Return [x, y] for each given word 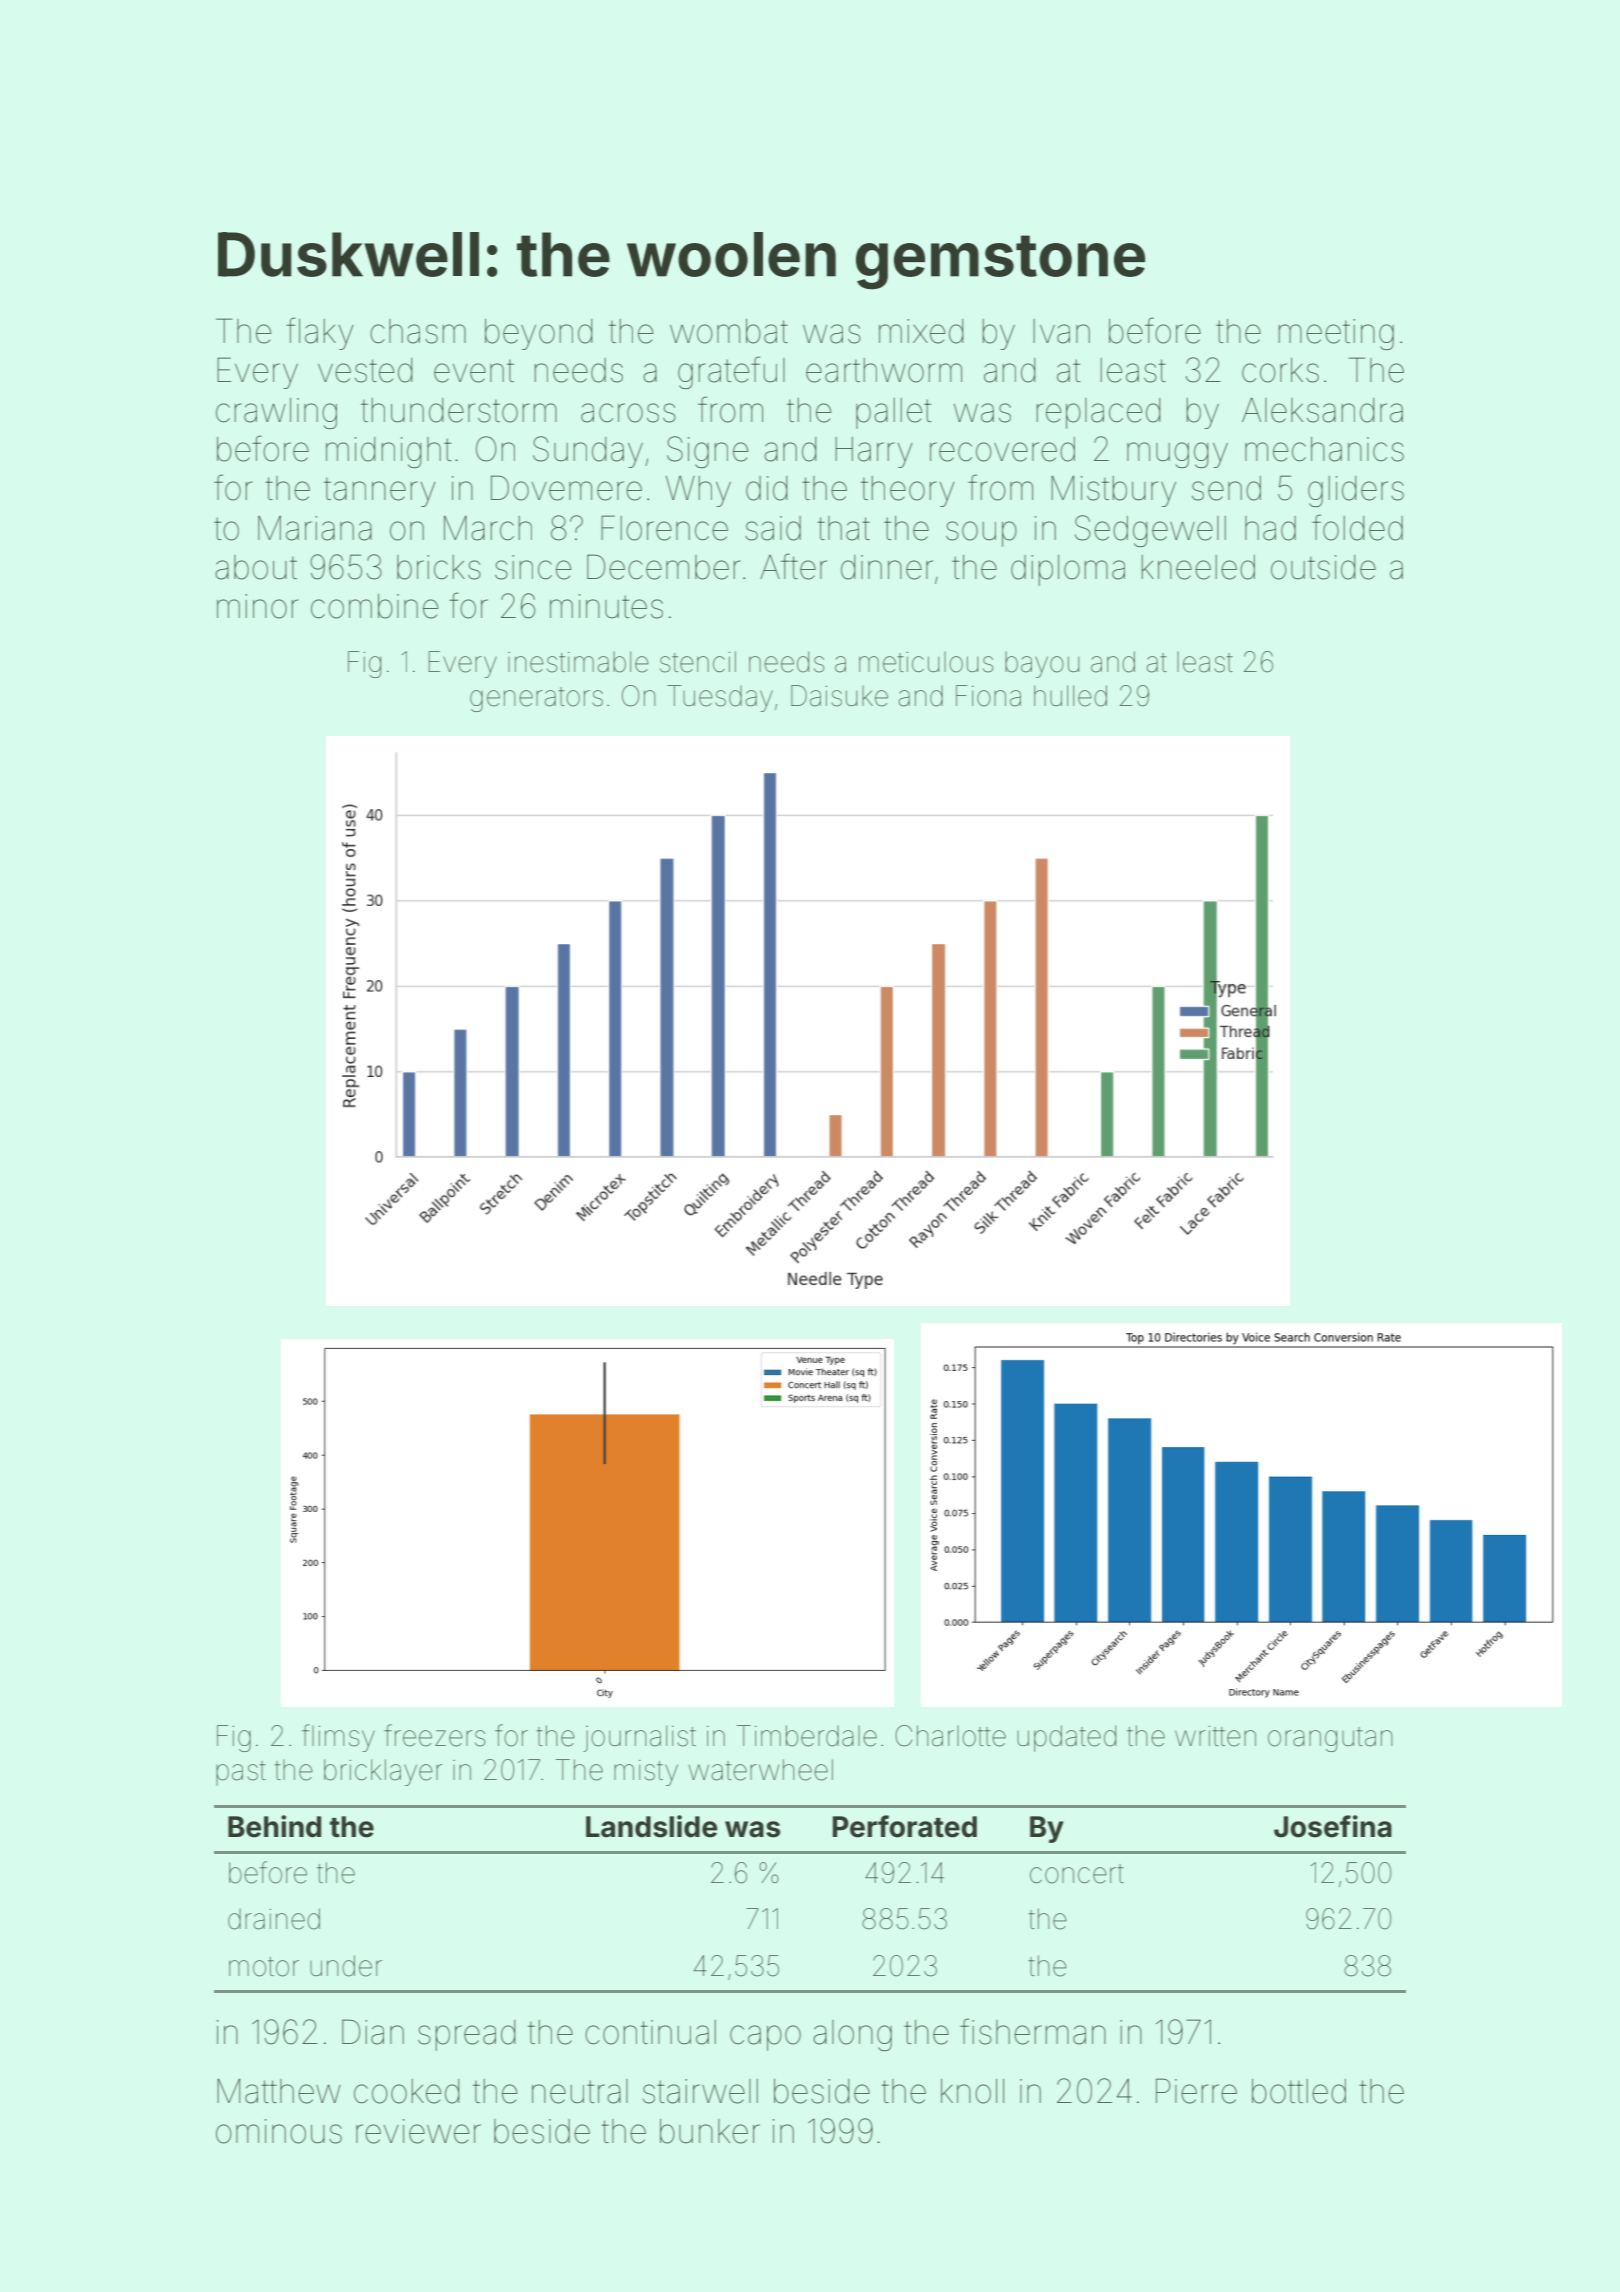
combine [374, 606]
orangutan [1330, 1739]
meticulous [926, 662]
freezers [434, 1735]
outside [1323, 567]
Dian [373, 2032]
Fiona [988, 696]
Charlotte [950, 1736]
